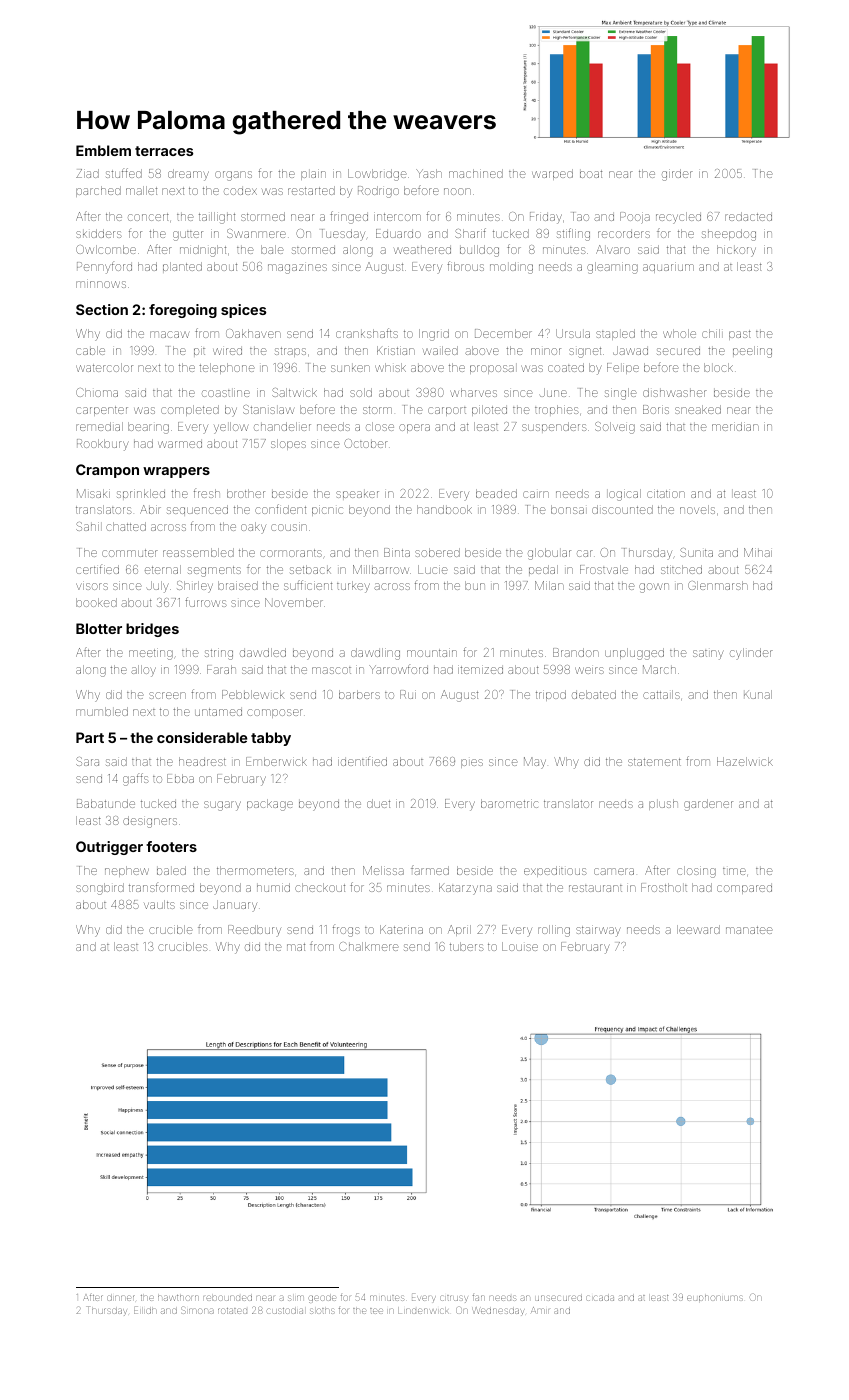 The image size is (849, 1400). Describe the element at coordinates (554, 931) in the page. I see `rolling` at that location.
